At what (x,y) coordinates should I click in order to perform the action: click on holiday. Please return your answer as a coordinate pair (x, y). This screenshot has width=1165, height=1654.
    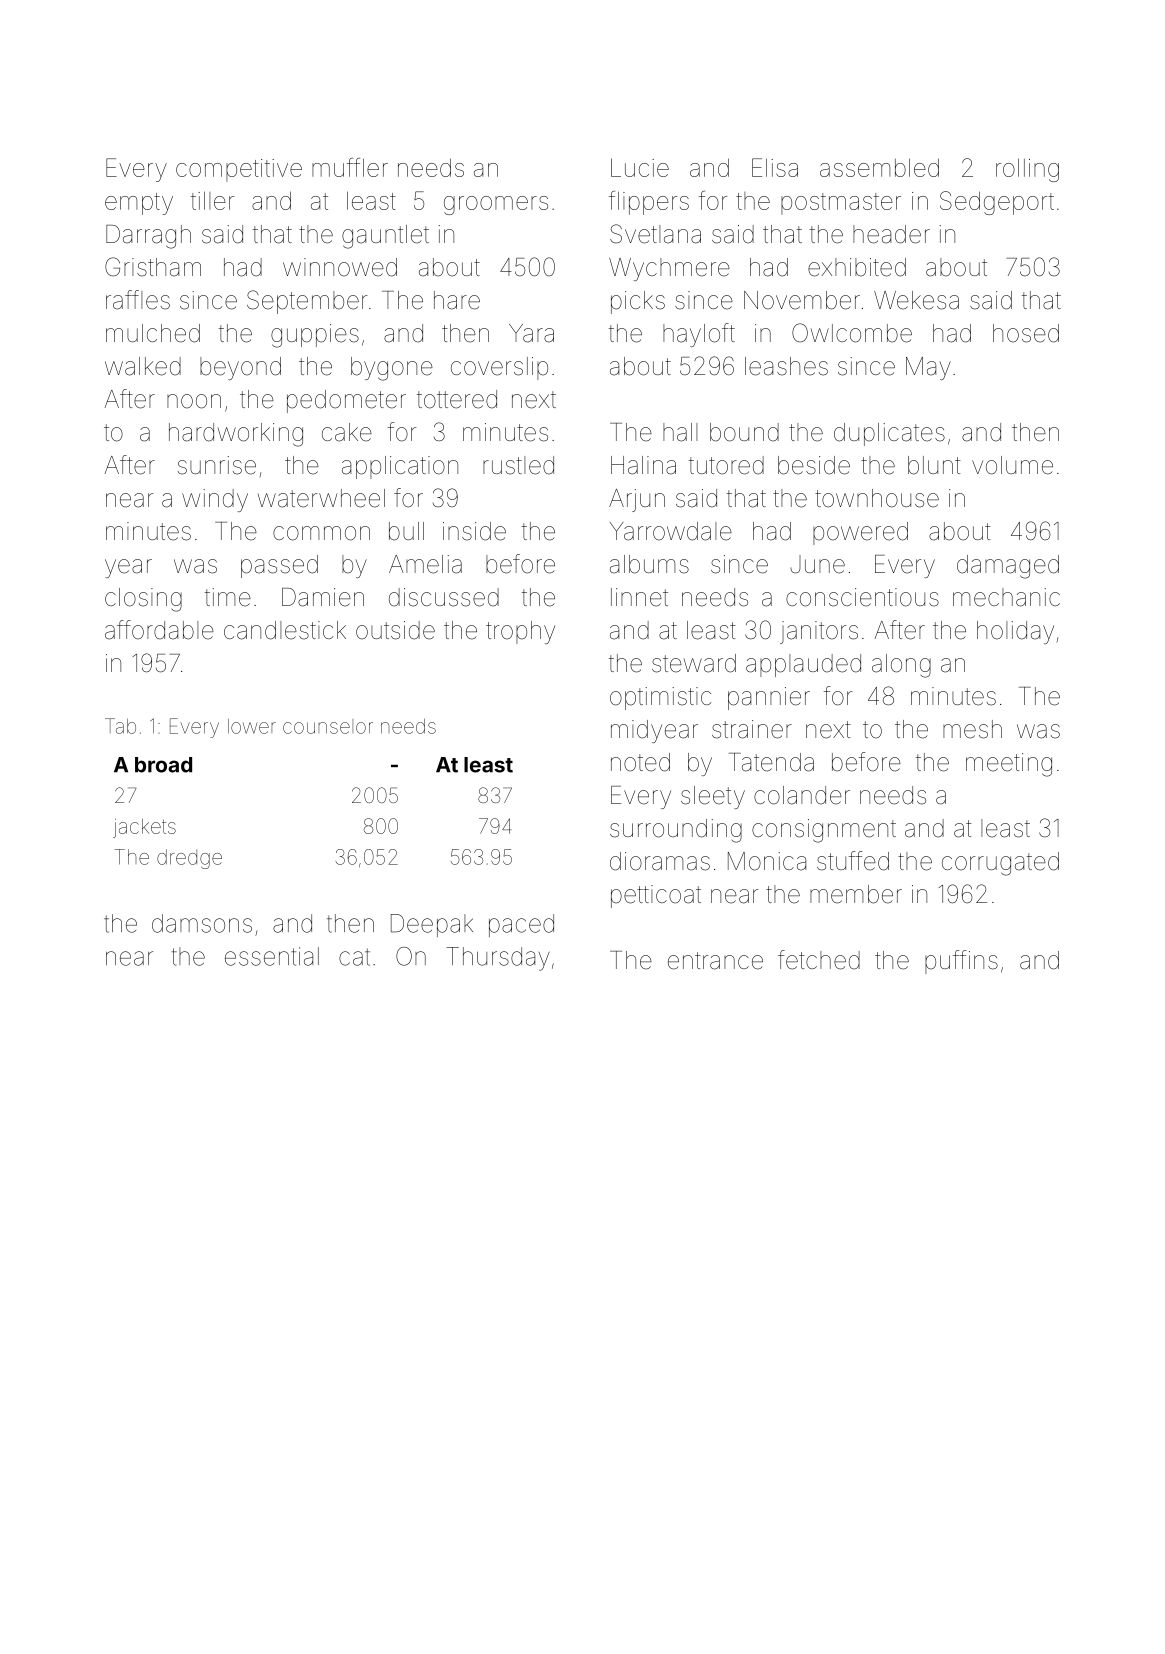
    Looking at the image, I should click on (1015, 632).
